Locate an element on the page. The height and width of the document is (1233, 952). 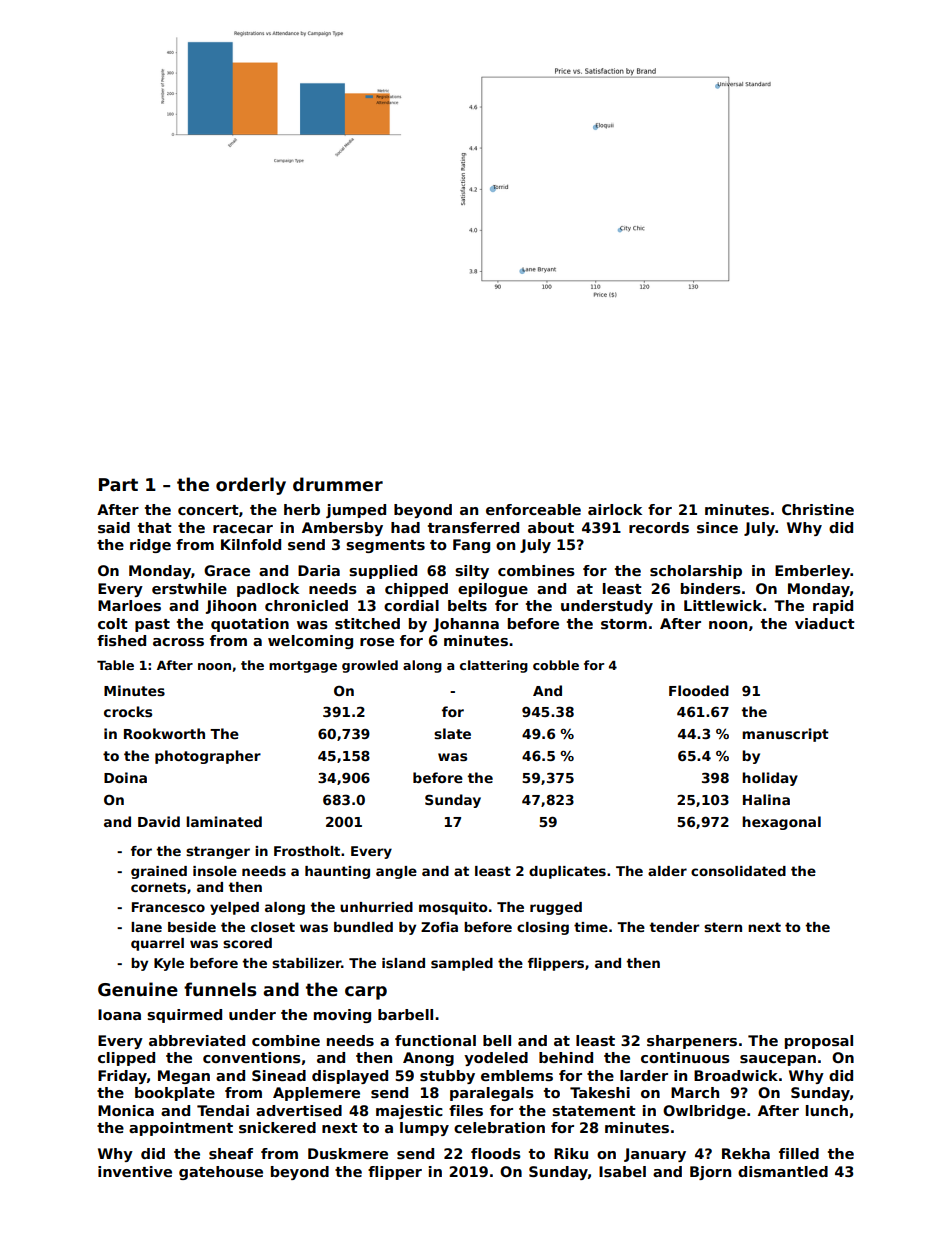
scholarship is located at coordinates (696, 572).
